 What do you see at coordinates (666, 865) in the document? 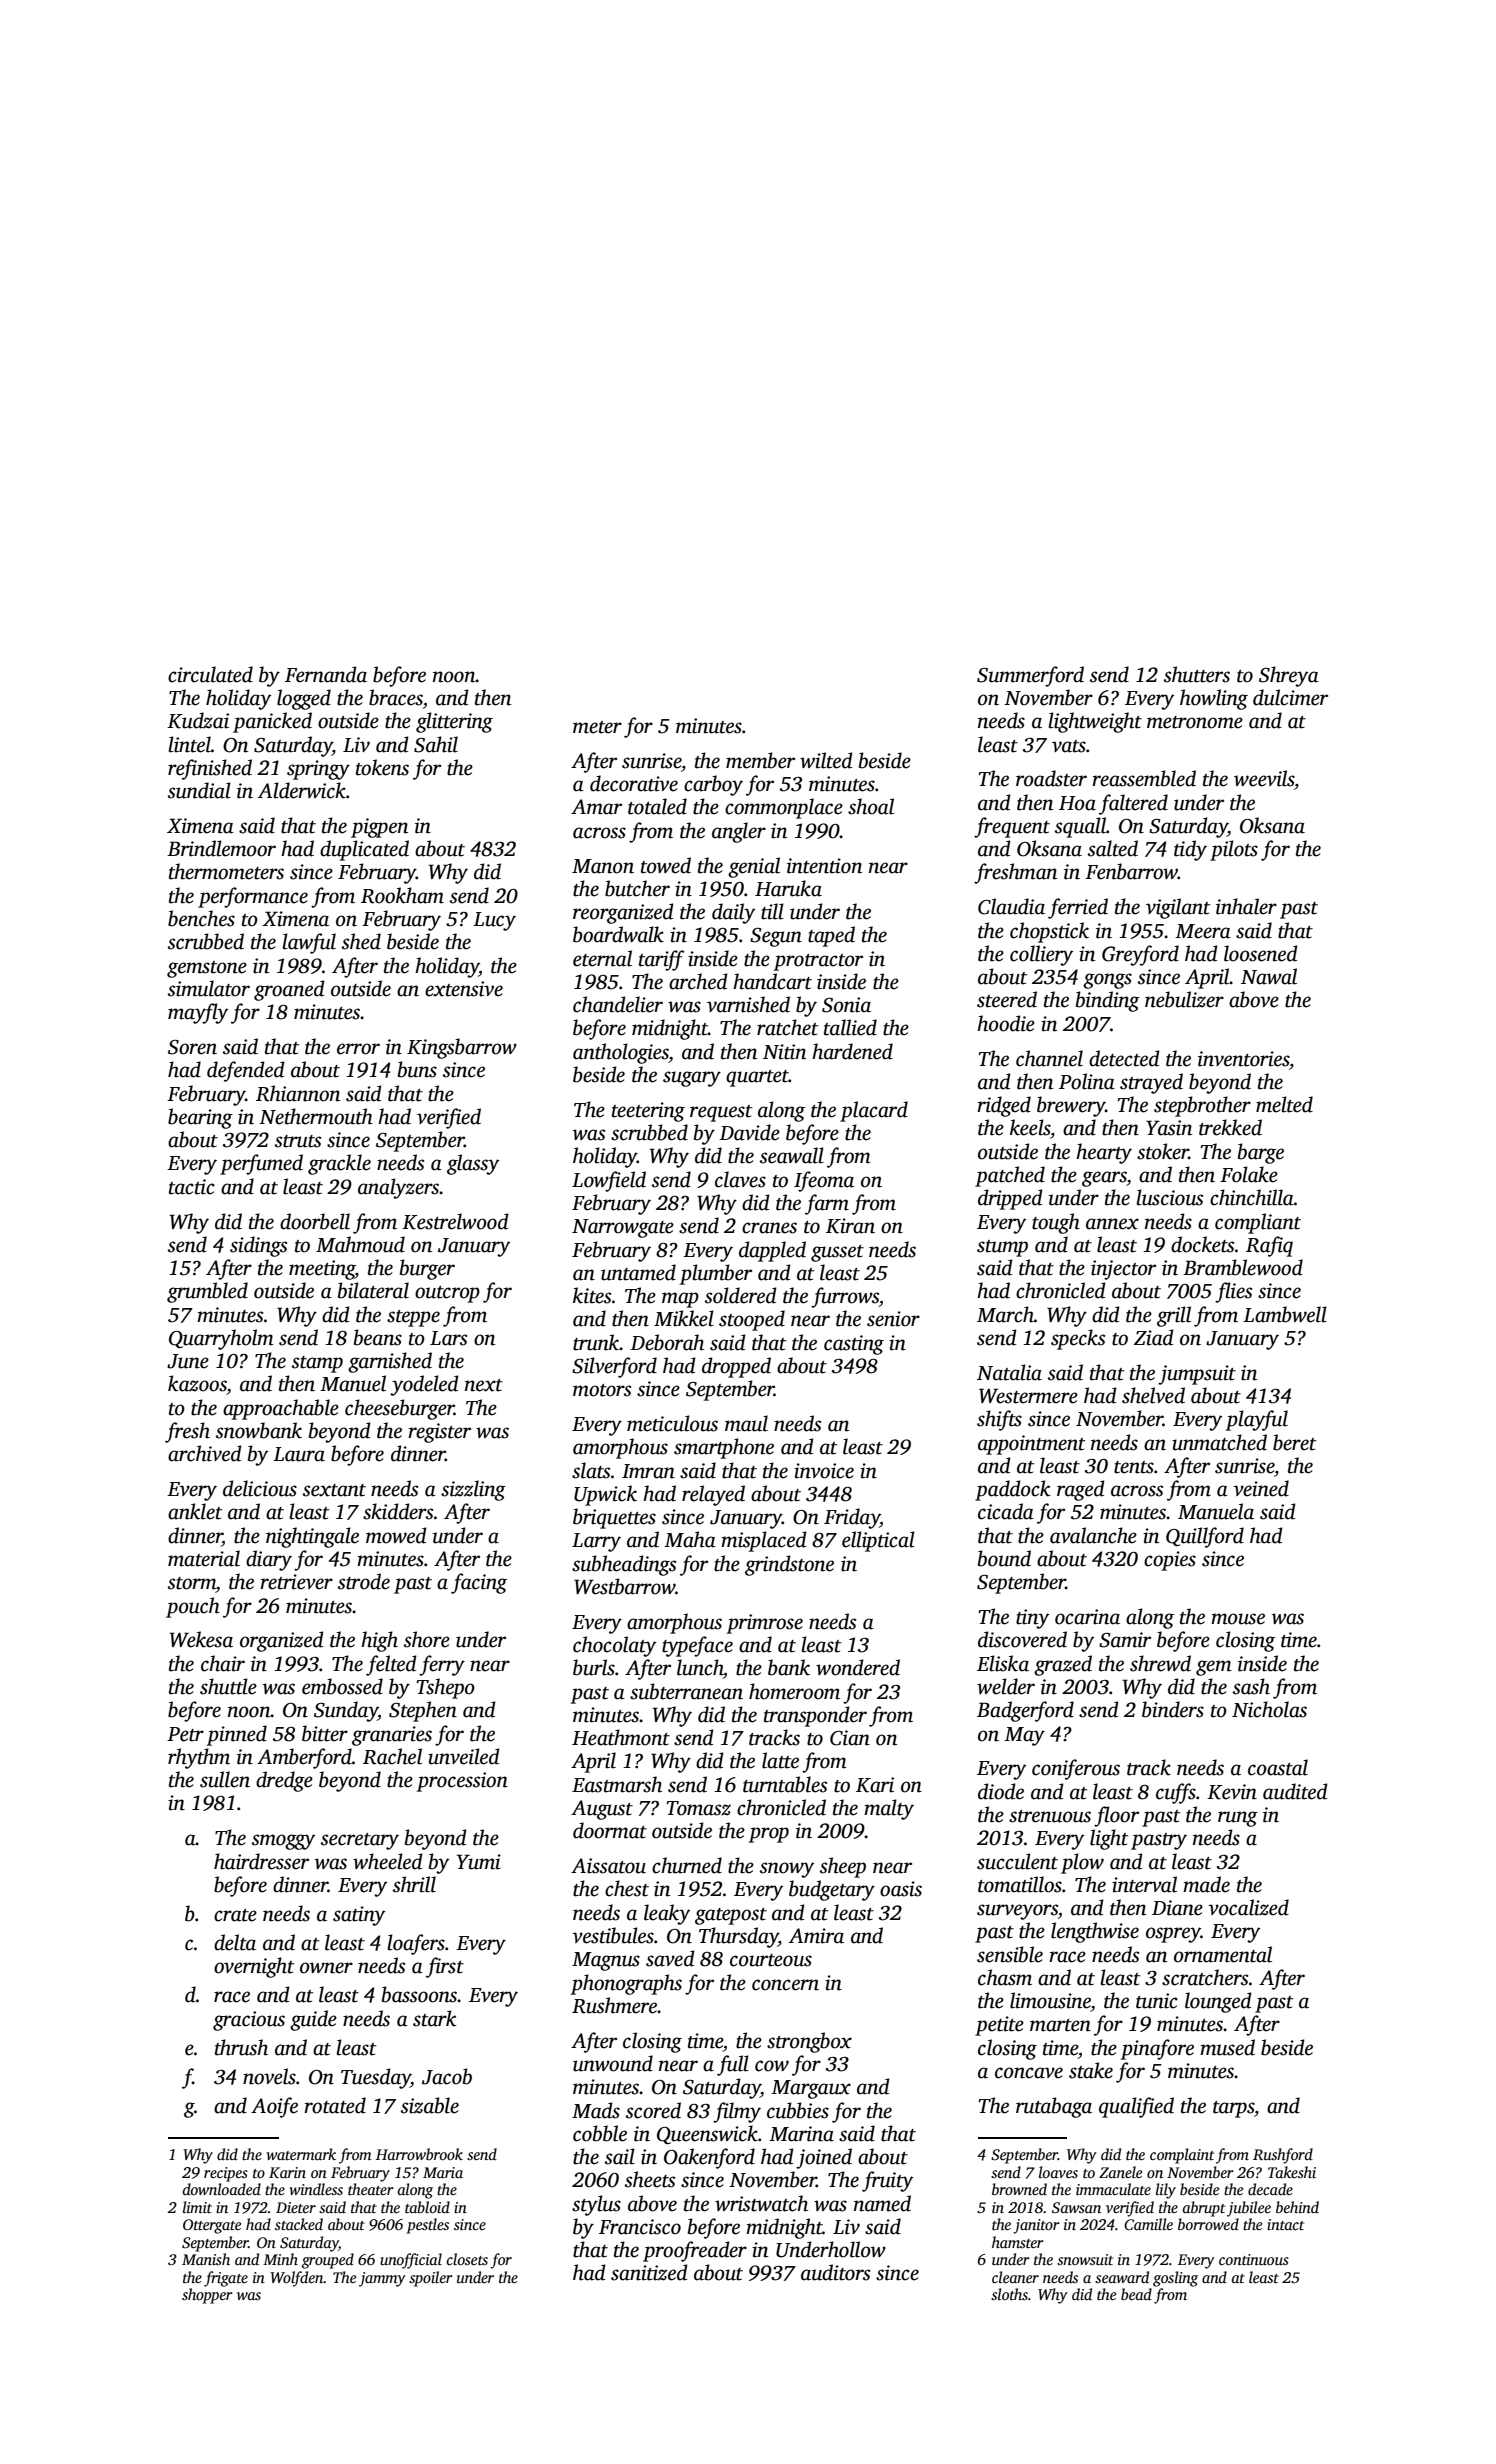
I see `towed` at bounding box center [666, 865].
